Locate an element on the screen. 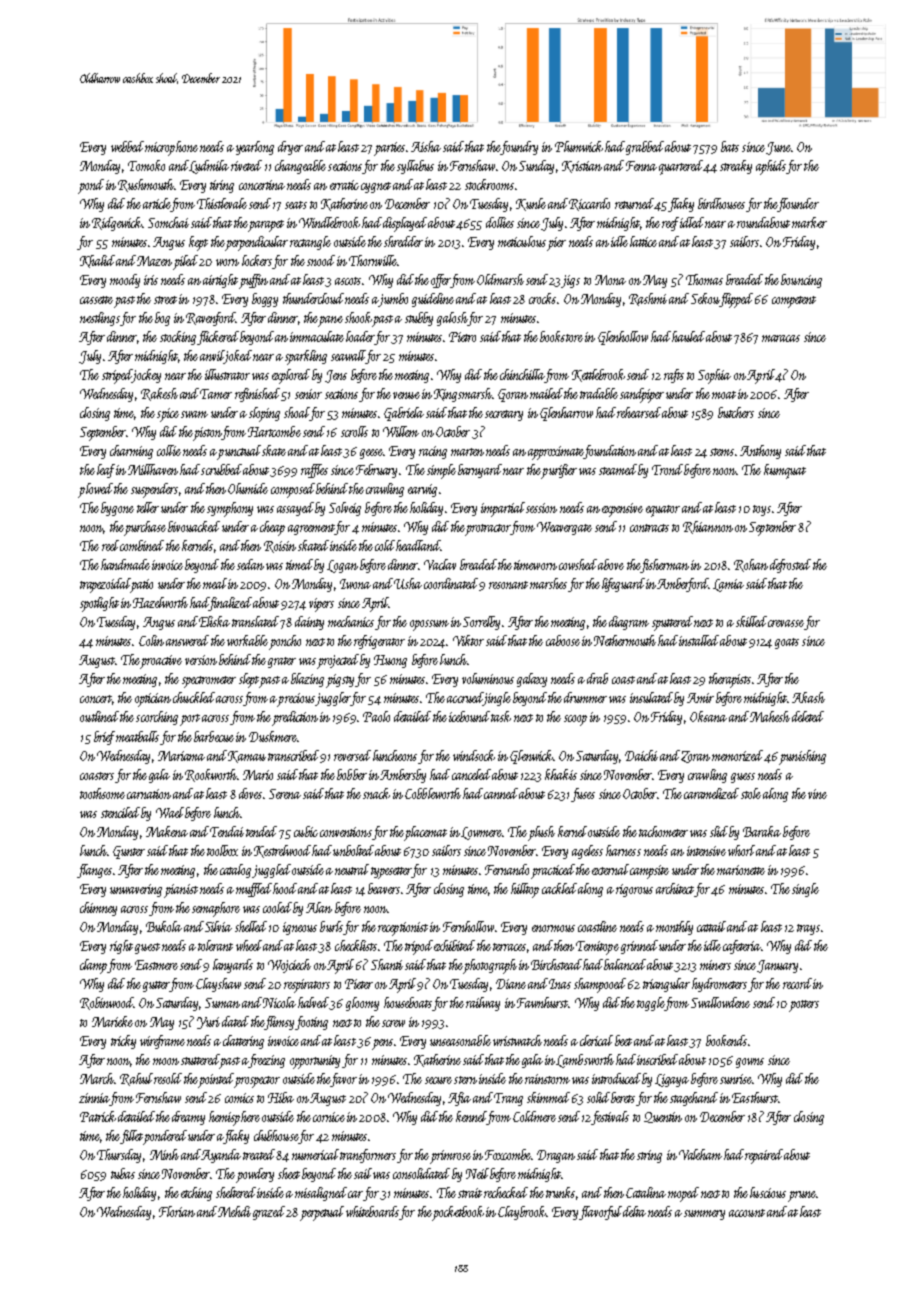 This screenshot has width=908, height=1316. foundry is located at coordinates (519, 148).
